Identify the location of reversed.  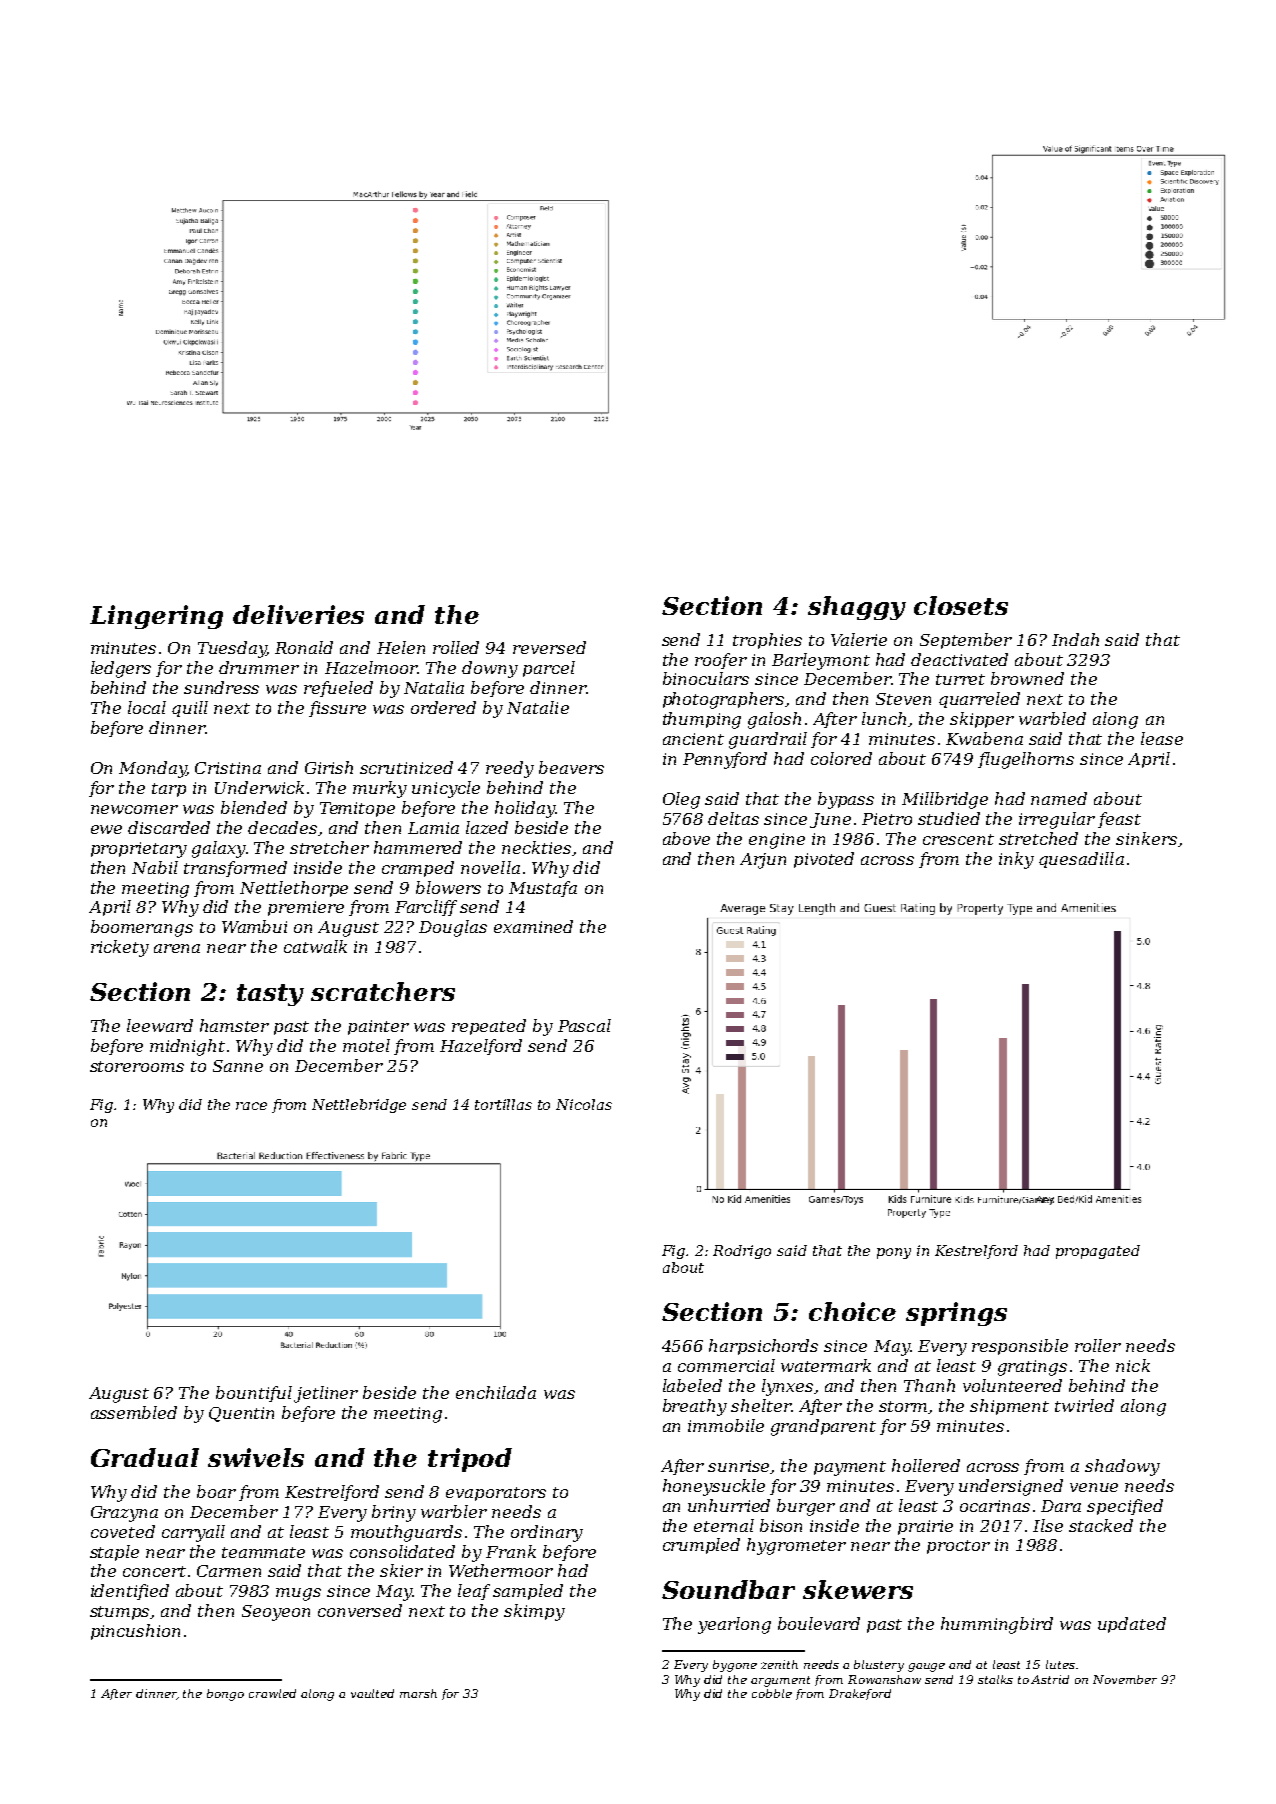
(549, 647).
